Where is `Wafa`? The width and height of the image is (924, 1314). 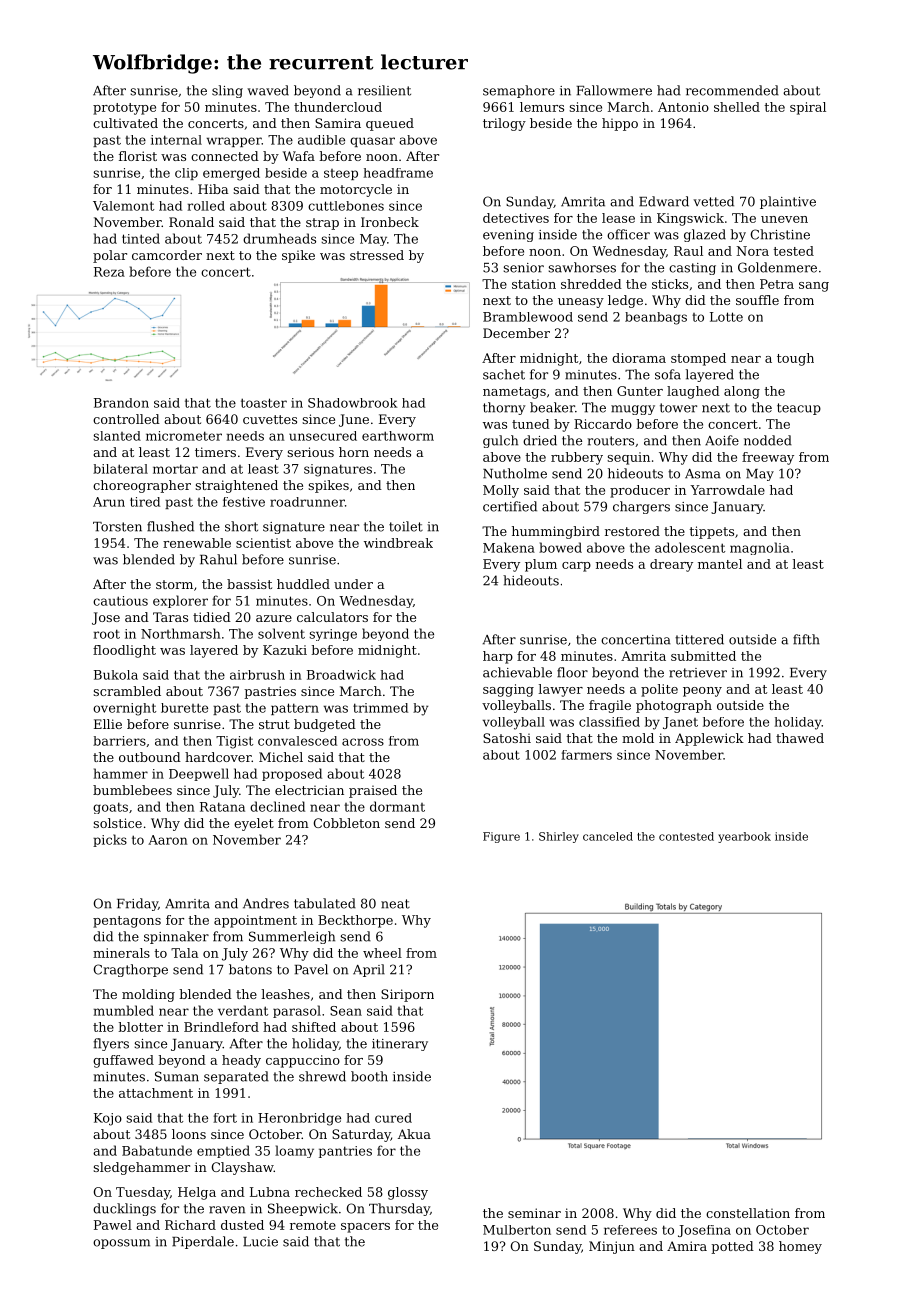
Wafa is located at coordinates (299, 156).
